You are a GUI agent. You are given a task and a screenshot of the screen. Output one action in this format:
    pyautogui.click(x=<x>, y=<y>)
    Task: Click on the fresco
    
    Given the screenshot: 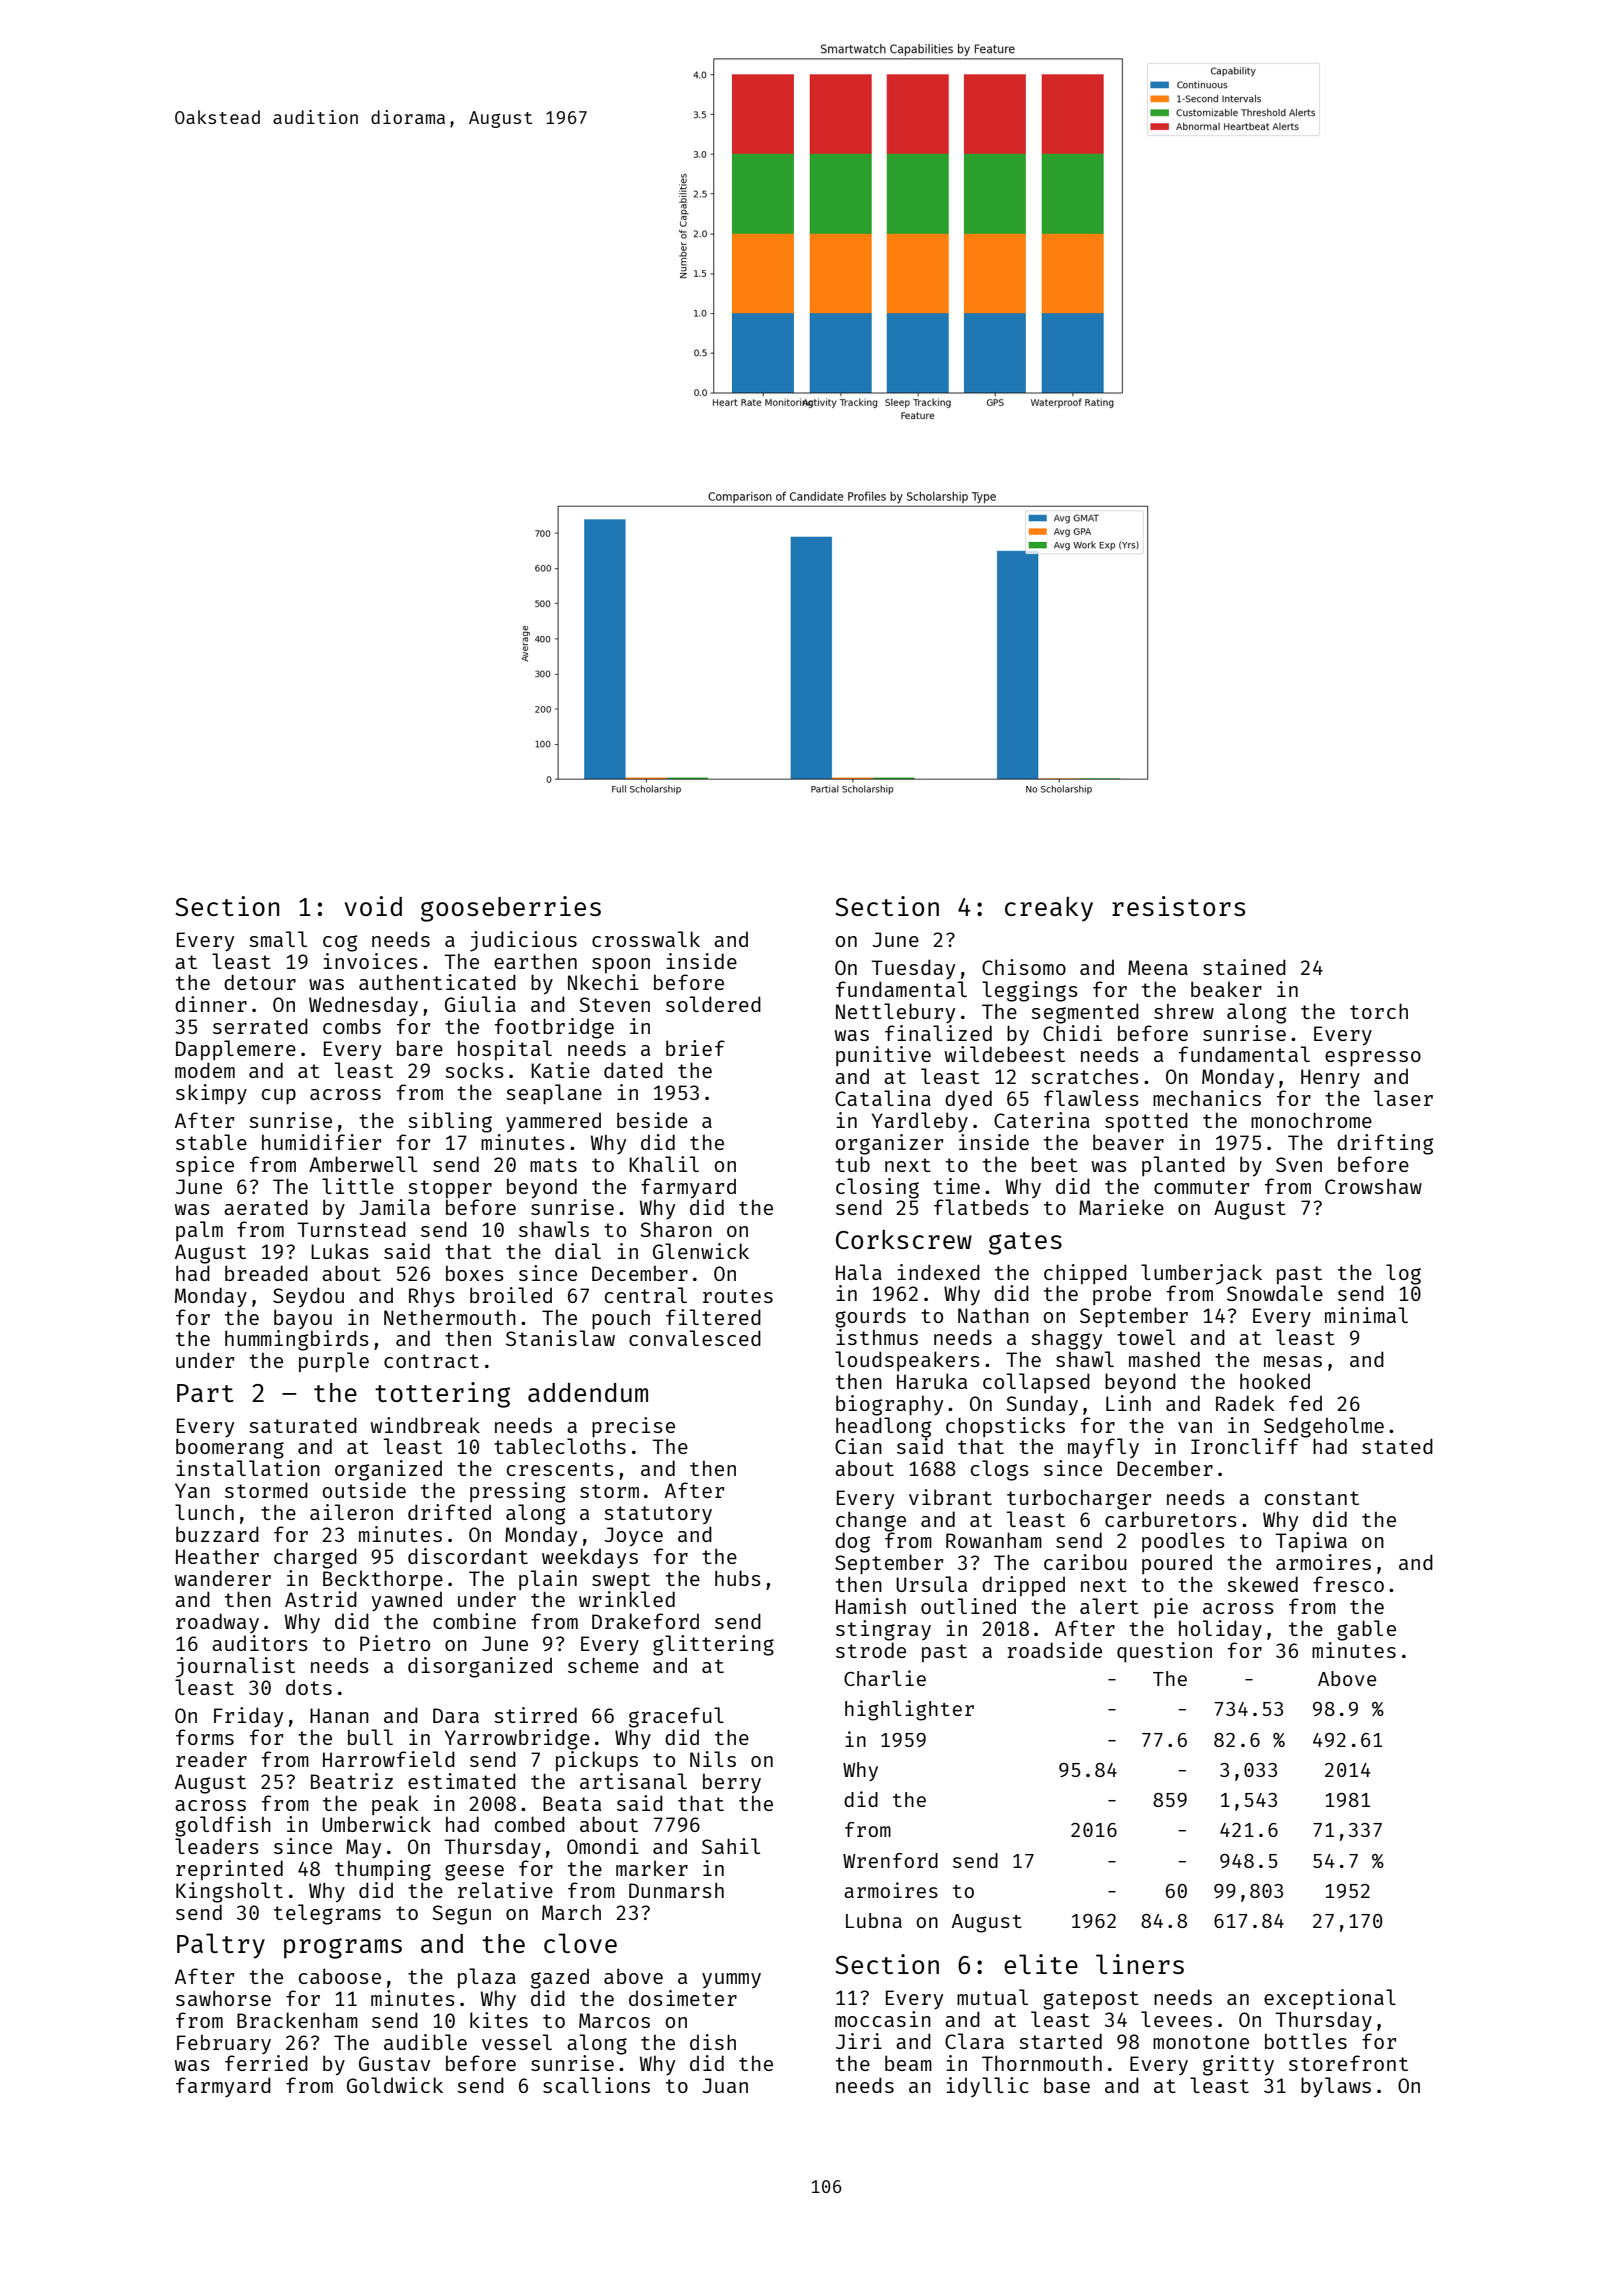 What is the action you would take?
    pyautogui.click(x=1348, y=1584)
